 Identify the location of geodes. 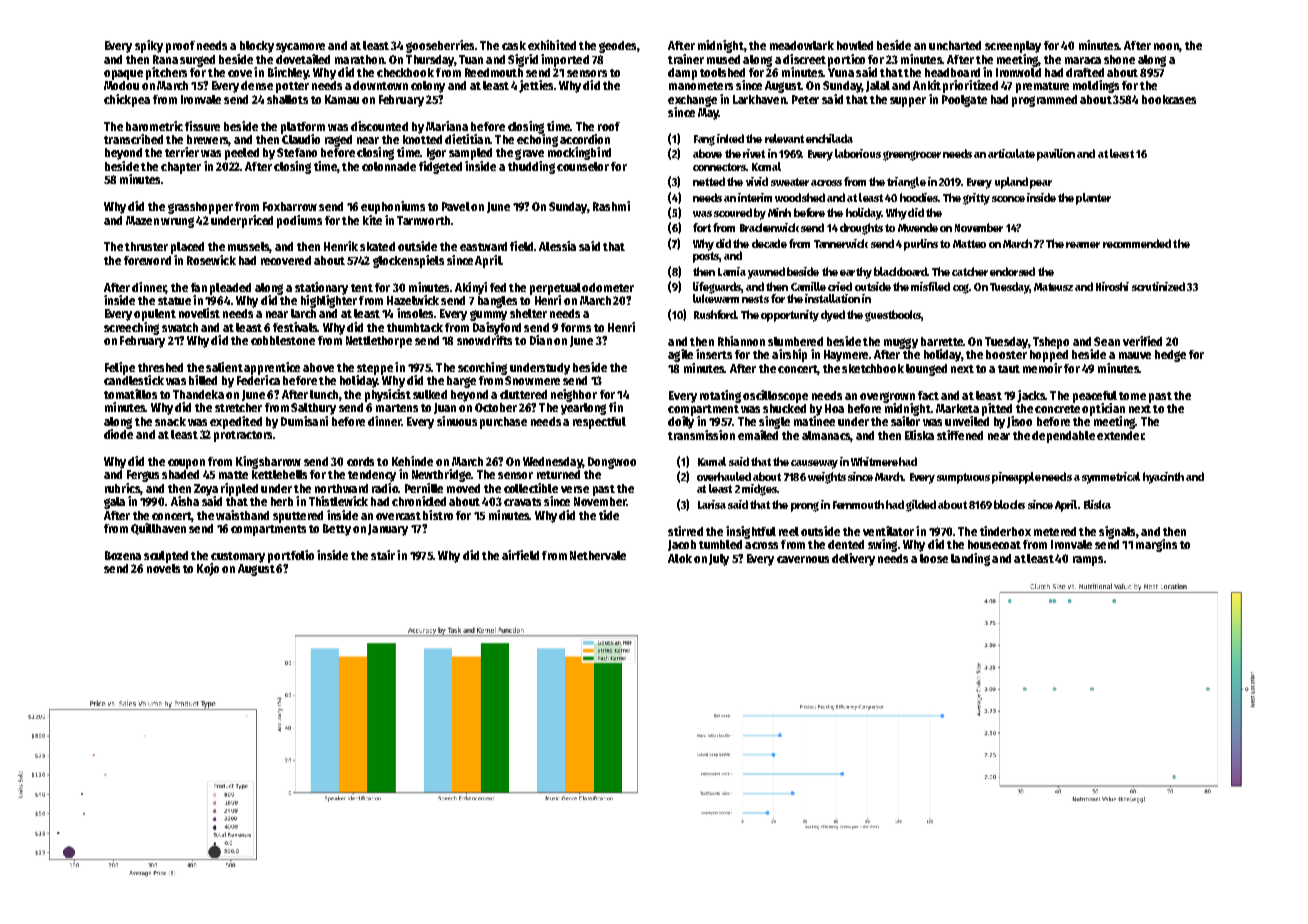
(617, 47).
